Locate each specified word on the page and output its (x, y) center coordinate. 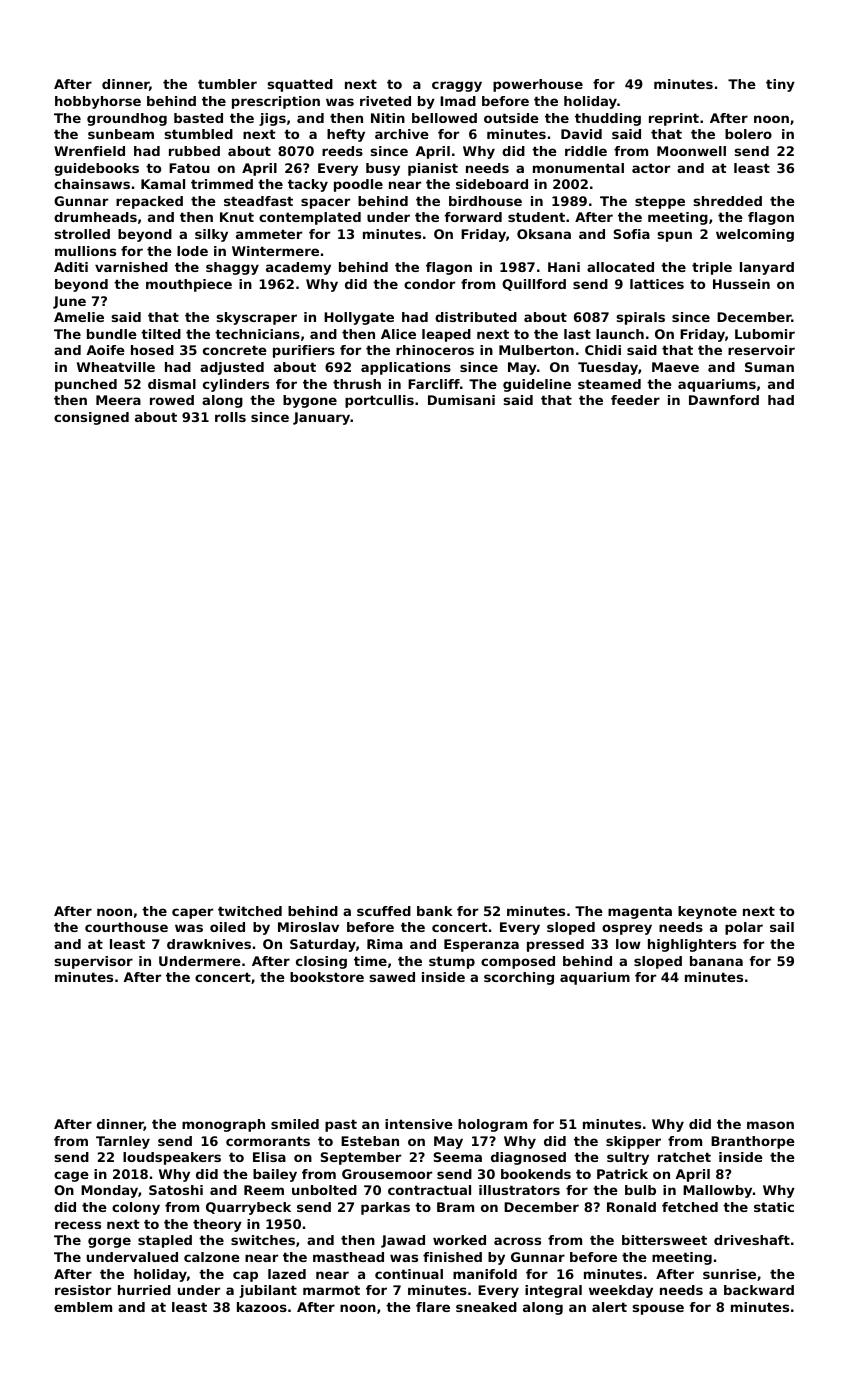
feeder (635, 400)
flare (433, 1307)
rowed (172, 400)
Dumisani (461, 400)
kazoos (262, 1307)
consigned (91, 418)
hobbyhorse (98, 102)
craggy (457, 86)
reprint (674, 119)
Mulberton (536, 350)
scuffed (384, 911)
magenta (640, 912)
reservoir (761, 350)
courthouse (126, 927)
